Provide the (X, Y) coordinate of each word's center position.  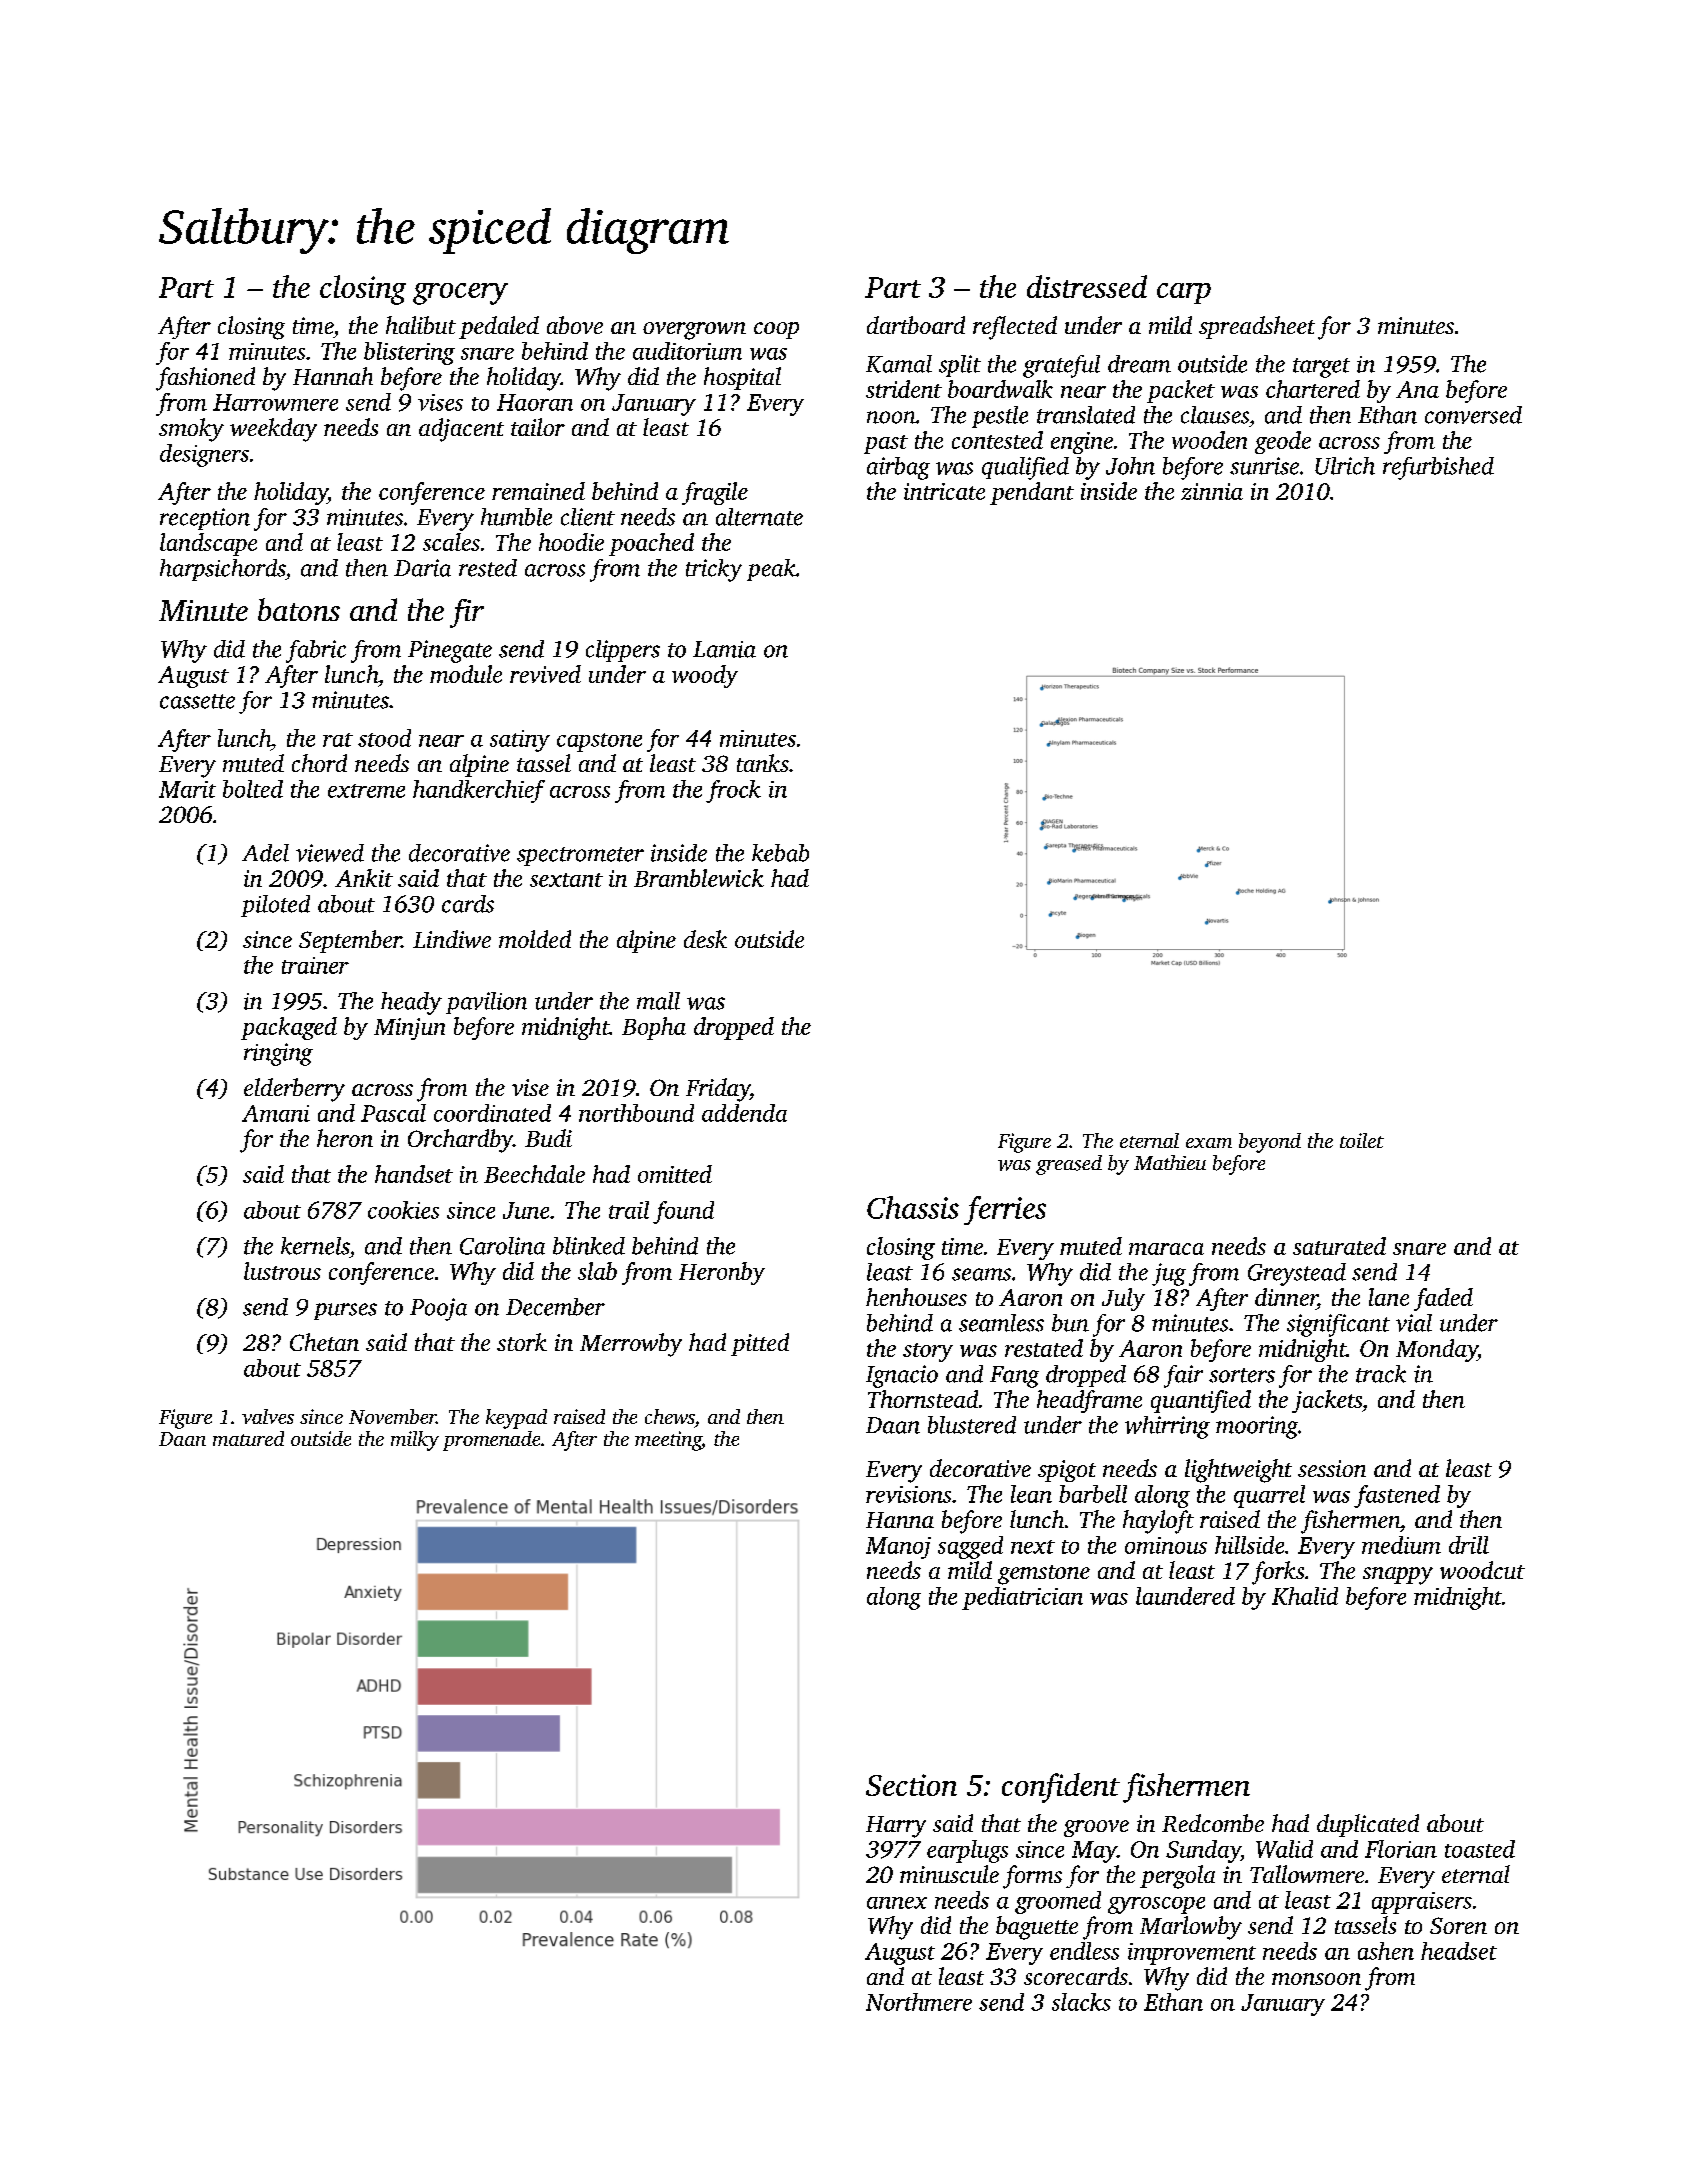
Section (911, 1785)
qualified (1025, 468)
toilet (1362, 1140)
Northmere (919, 2002)
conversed (1473, 415)
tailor (538, 427)
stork (522, 1342)
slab (597, 1271)
